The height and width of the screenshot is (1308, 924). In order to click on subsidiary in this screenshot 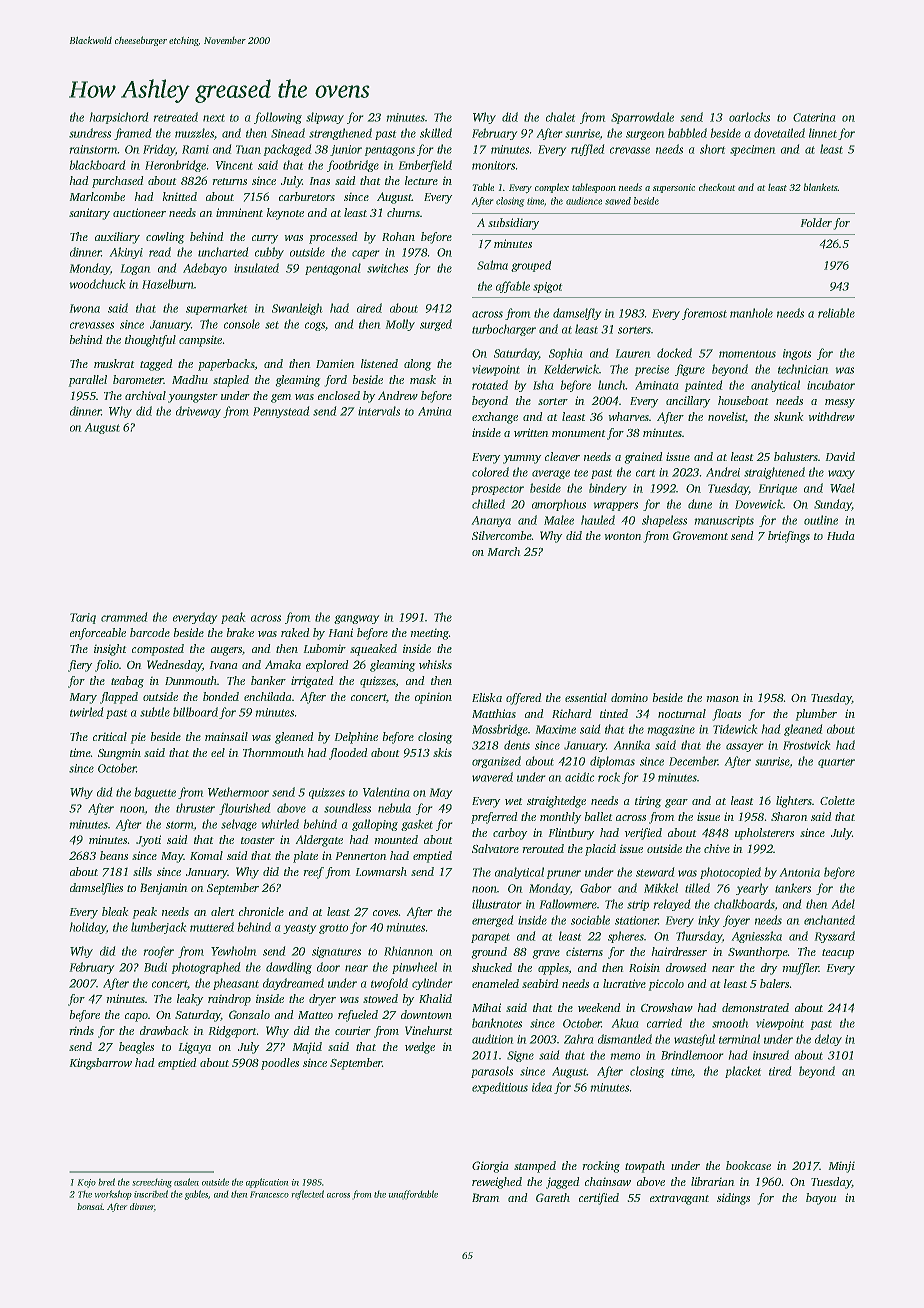, I will do `click(513, 224)`.
